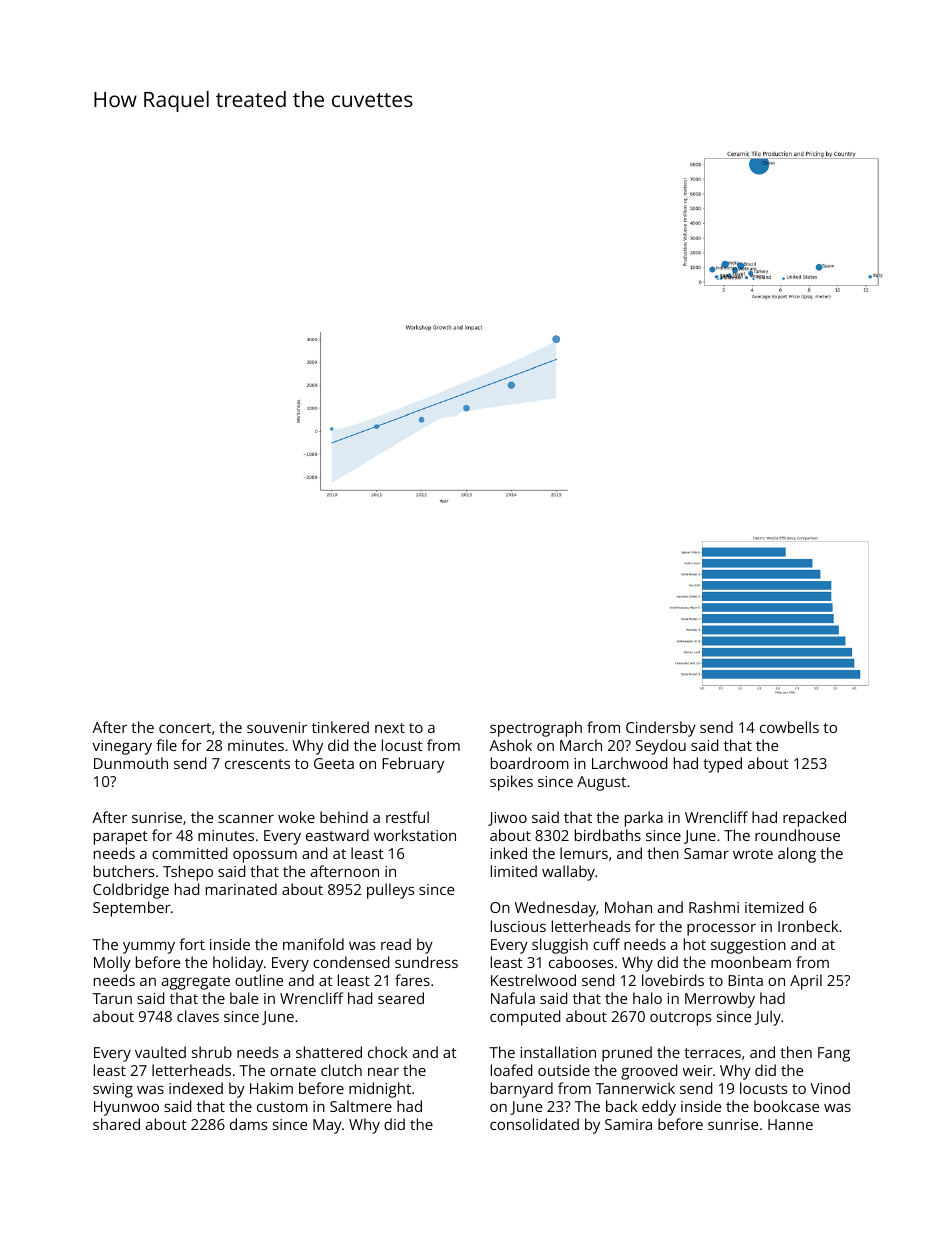 This image has height=1233, width=952. I want to click on Mohan, so click(628, 907).
